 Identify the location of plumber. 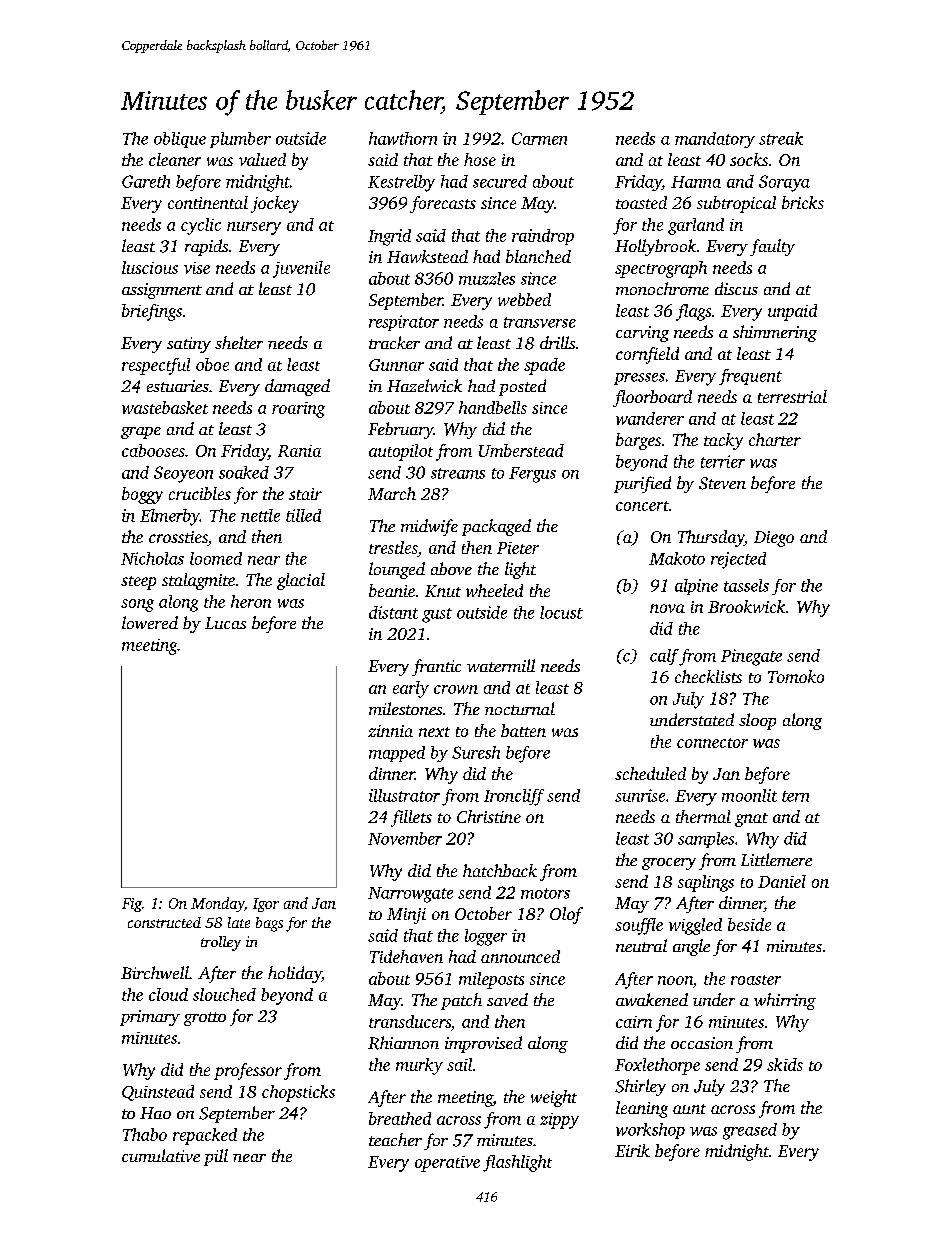
(240, 140).
